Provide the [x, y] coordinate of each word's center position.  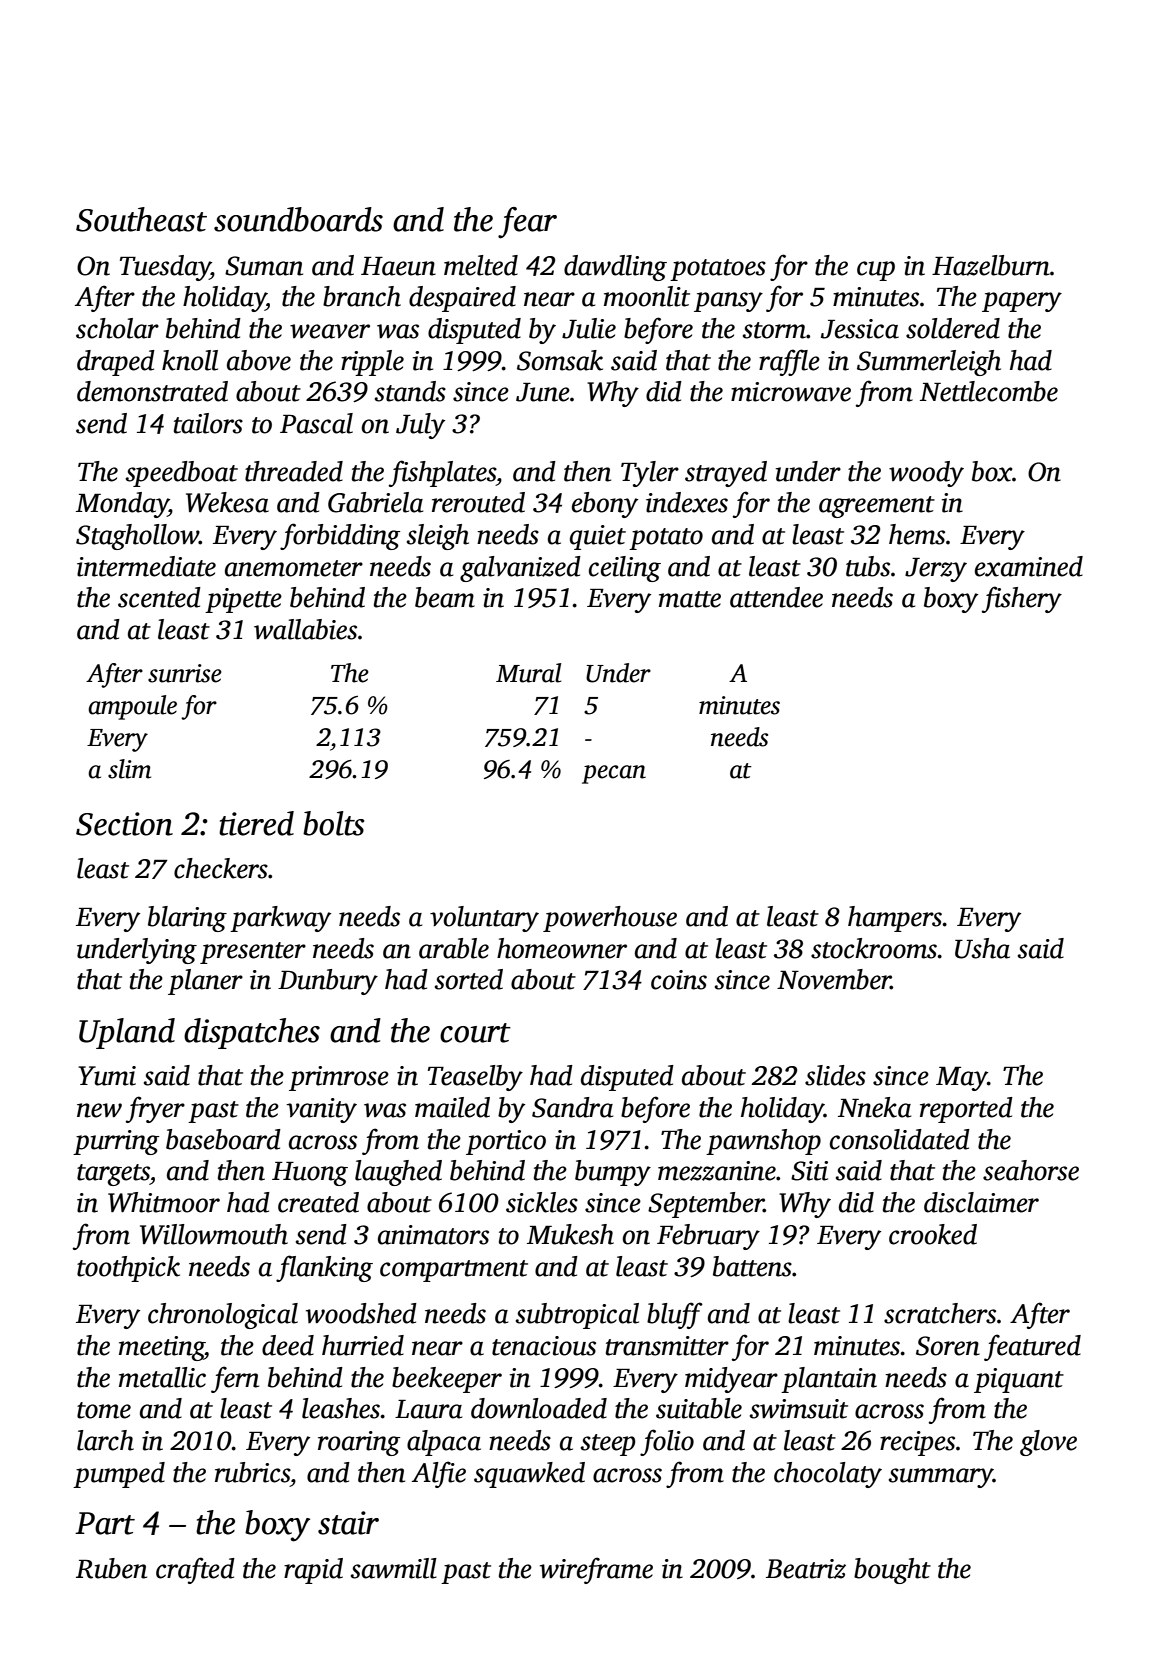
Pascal [316, 423]
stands [410, 391]
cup [876, 271]
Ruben [111, 1568]
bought [892, 1571]
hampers [895, 919]
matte [690, 599]
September [706, 1205]
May [962, 1079]
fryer [155, 1109]
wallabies [305, 629]
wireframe [596, 1570]
